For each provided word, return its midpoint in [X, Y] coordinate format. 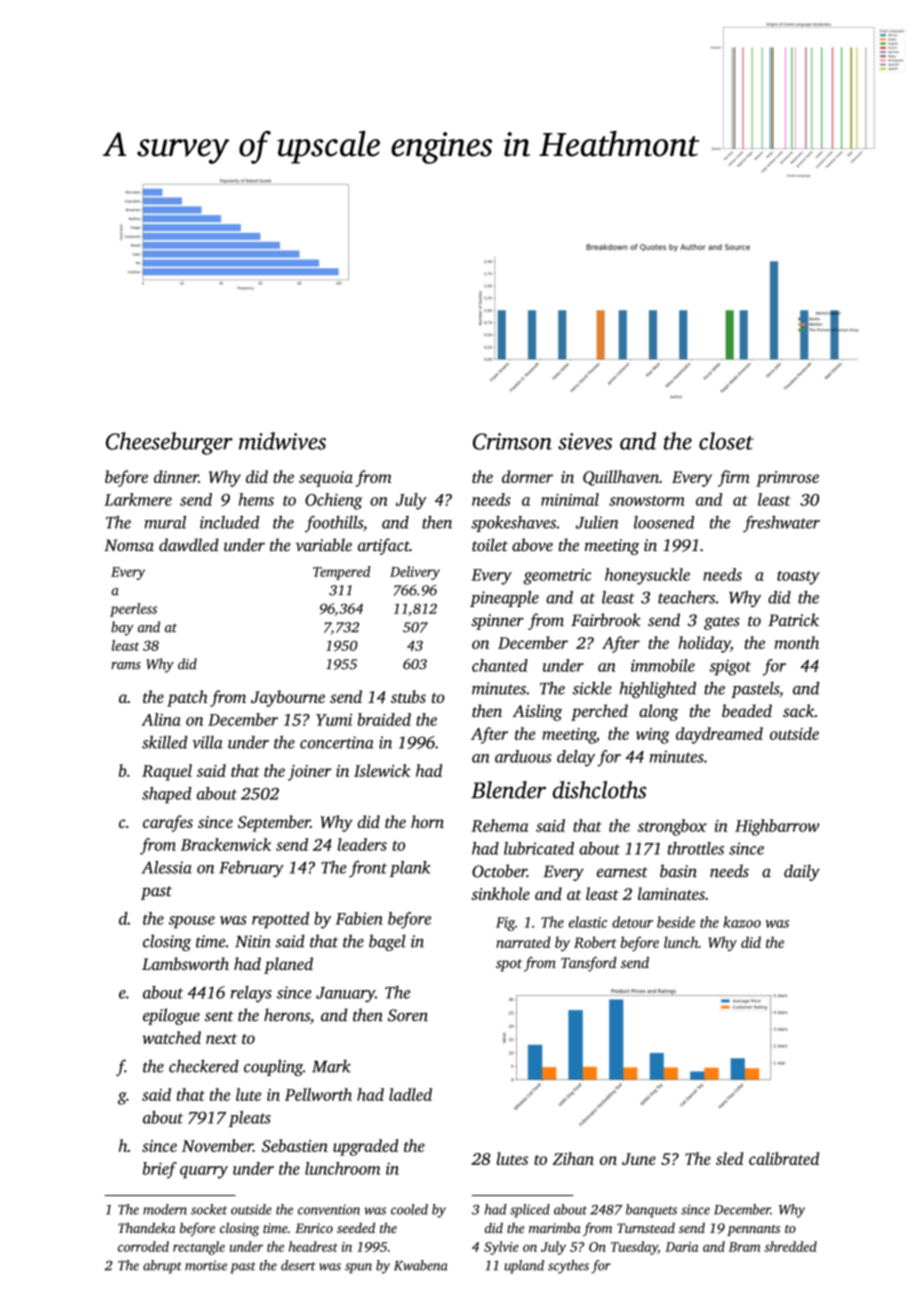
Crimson [512, 441]
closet [726, 441]
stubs [408, 696]
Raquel [167, 772]
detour [632, 922]
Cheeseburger [169, 443]
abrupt [162, 1267]
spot [509, 965]
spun [358, 1268]
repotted [280, 920]
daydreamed [719, 735]
